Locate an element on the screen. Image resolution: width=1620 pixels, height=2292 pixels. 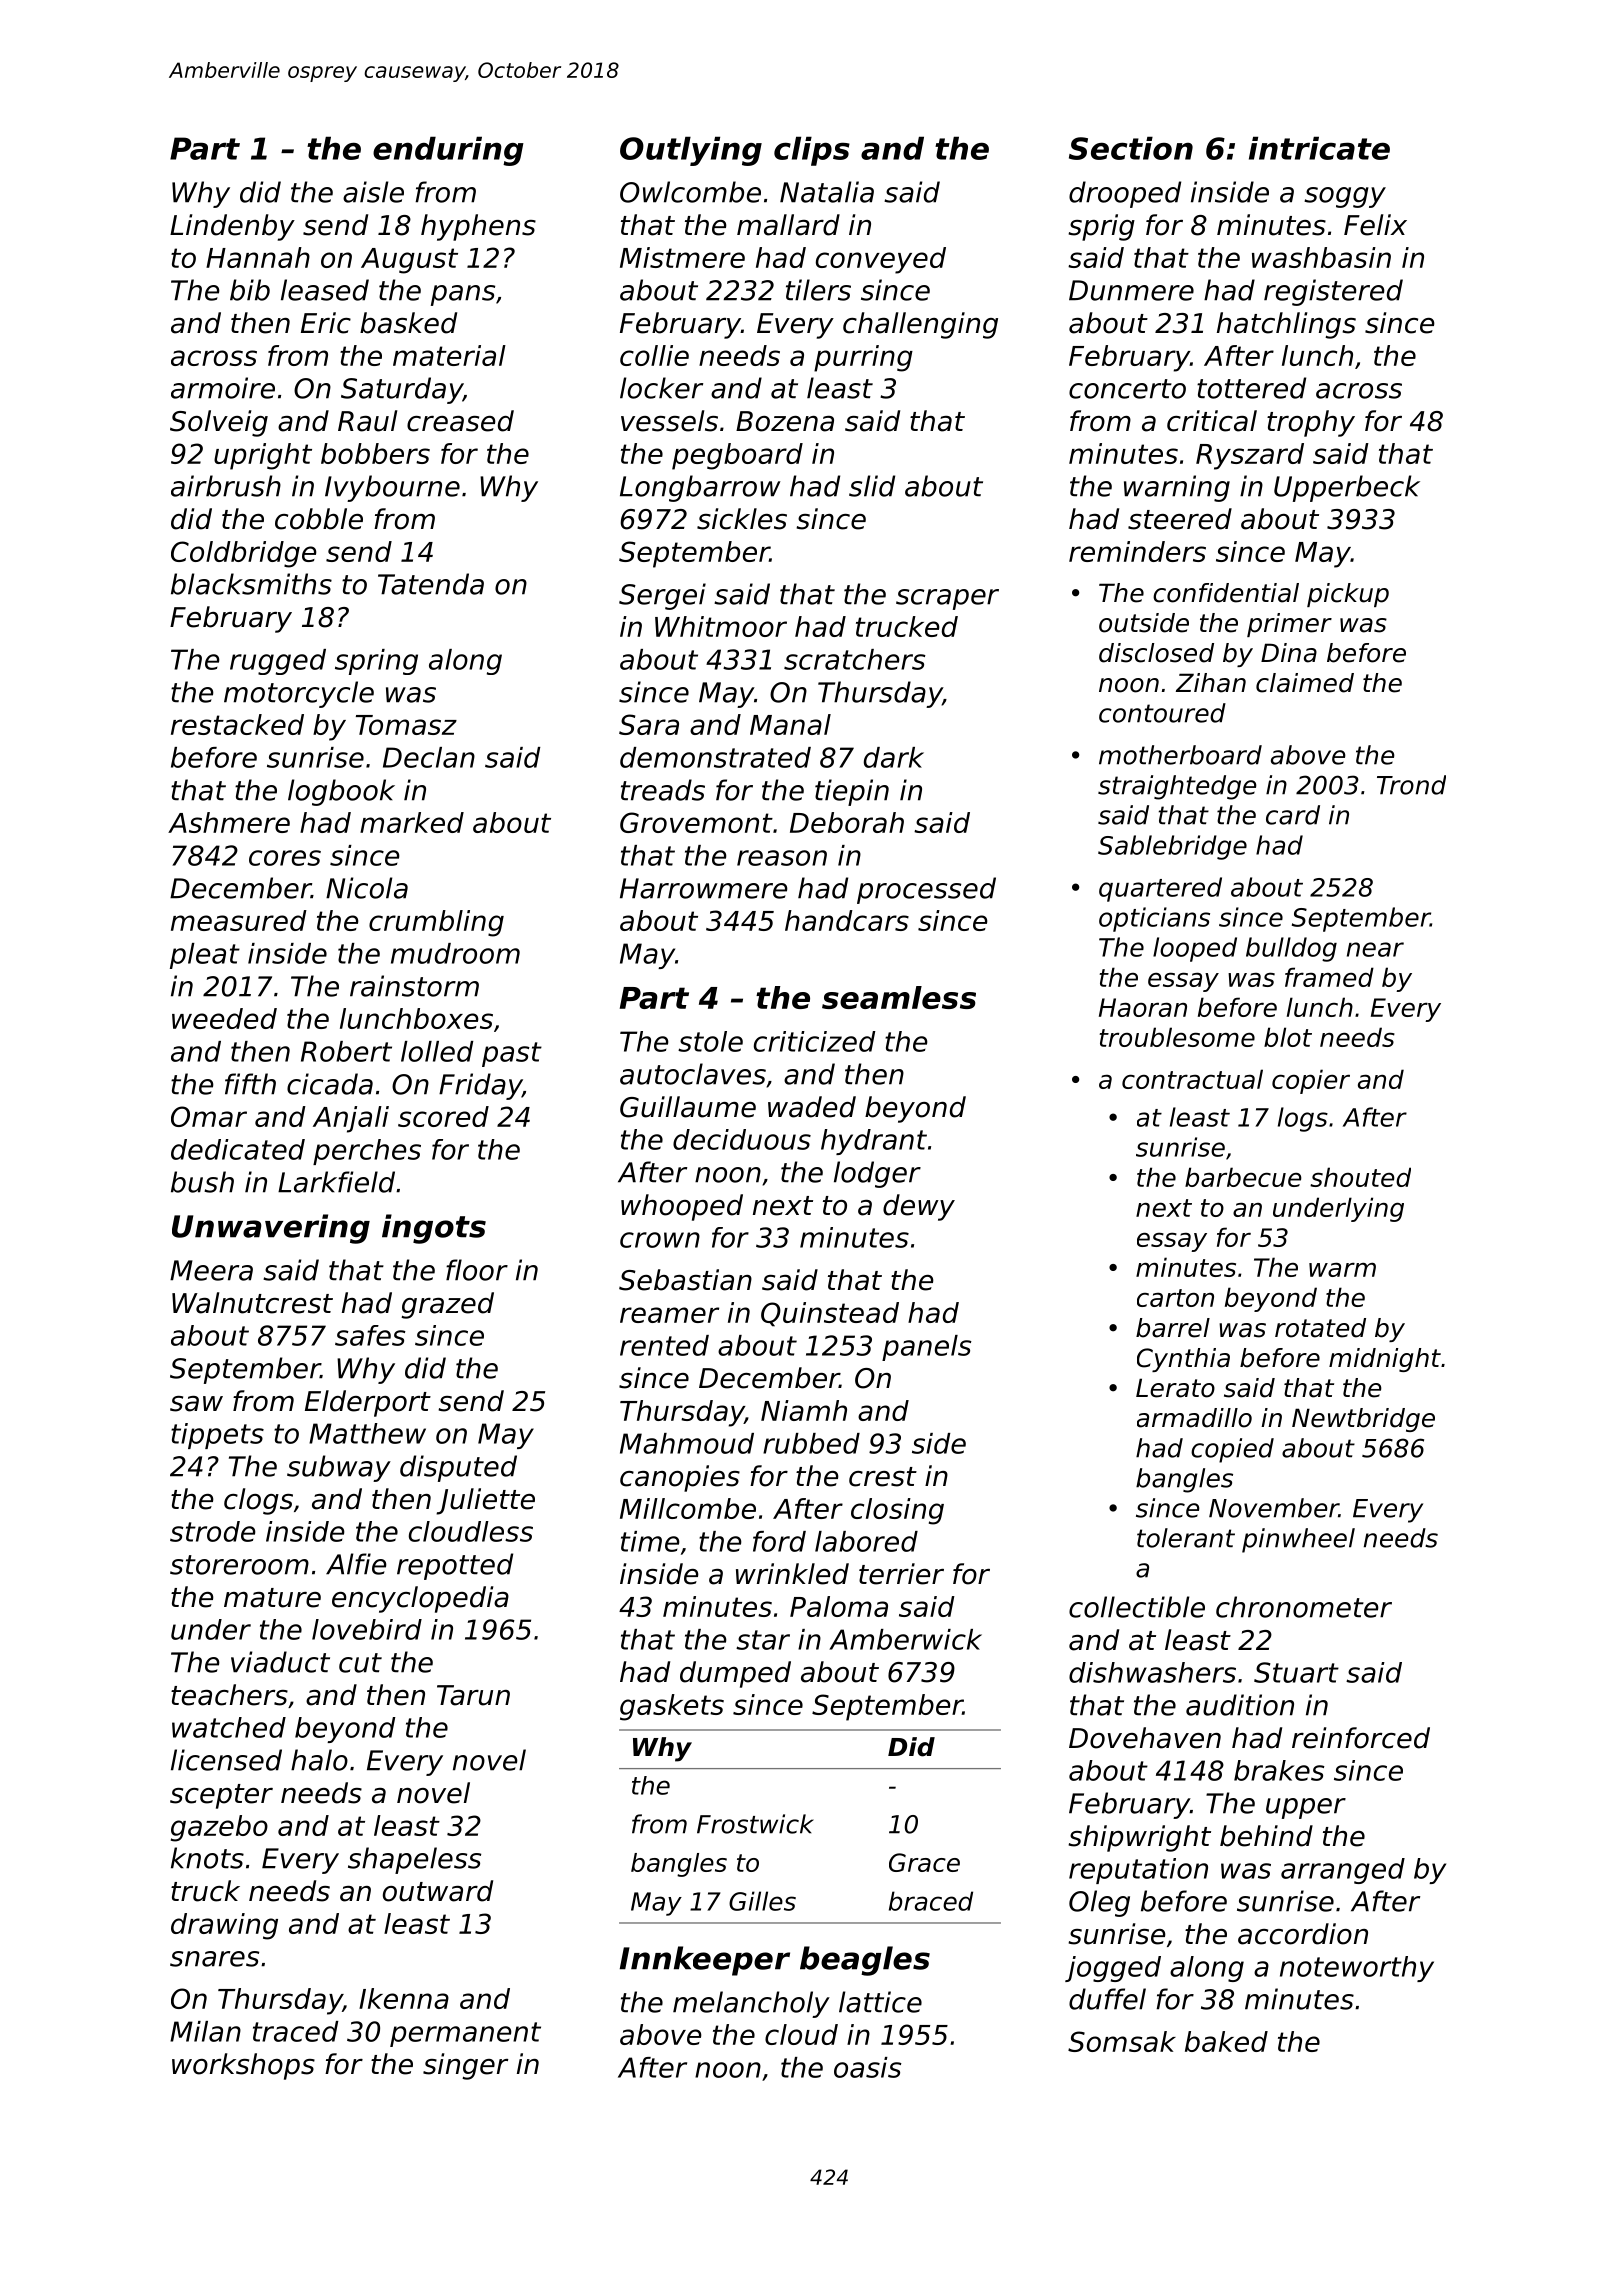
safes is located at coordinates (370, 1335).
